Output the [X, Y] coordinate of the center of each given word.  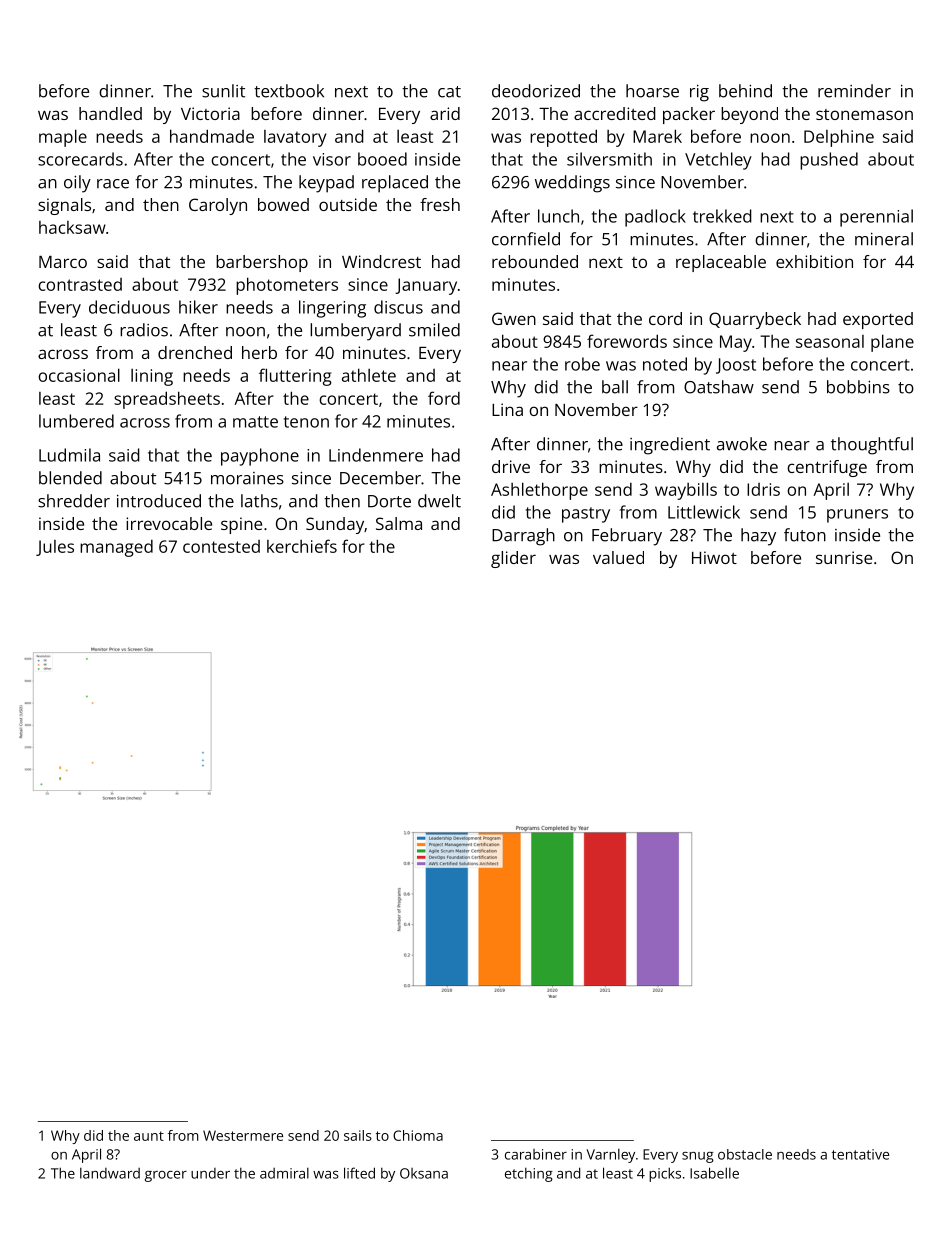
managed [116, 548]
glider [513, 559]
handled [110, 113]
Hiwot [714, 557]
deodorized [536, 91]
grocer [166, 1176]
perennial [876, 218]
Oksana [424, 1173]
